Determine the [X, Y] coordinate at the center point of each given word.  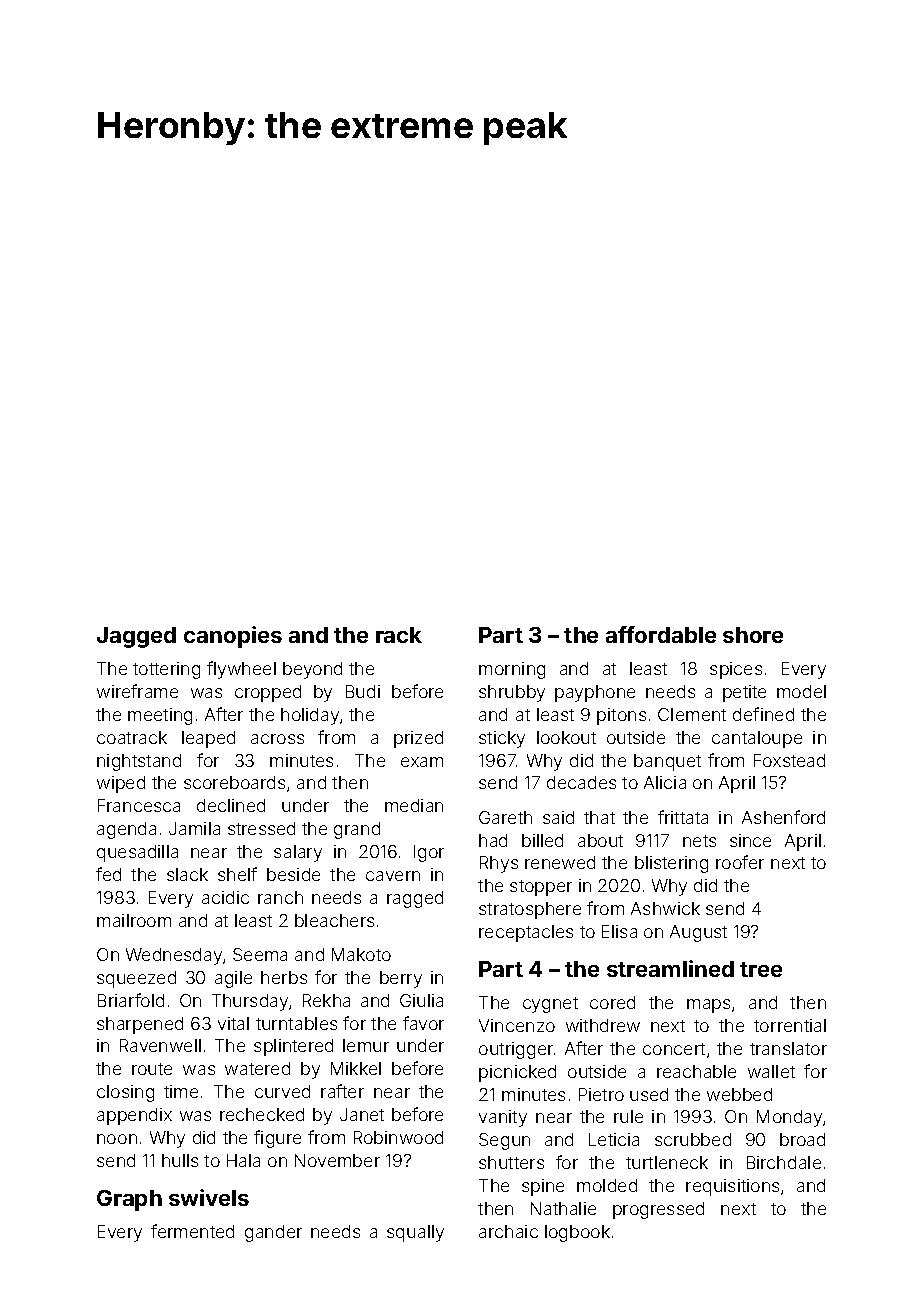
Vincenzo [517, 1025]
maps [708, 1006]
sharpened [140, 1025]
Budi [363, 691]
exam [422, 762]
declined [231, 805]
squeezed [136, 979]
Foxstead [789, 760]
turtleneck [667, 1162]
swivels [209, 1197]
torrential [790, 1025]
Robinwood [398, 1137]
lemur [366, 1045]
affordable [661, 634]
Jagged [136, 637]
